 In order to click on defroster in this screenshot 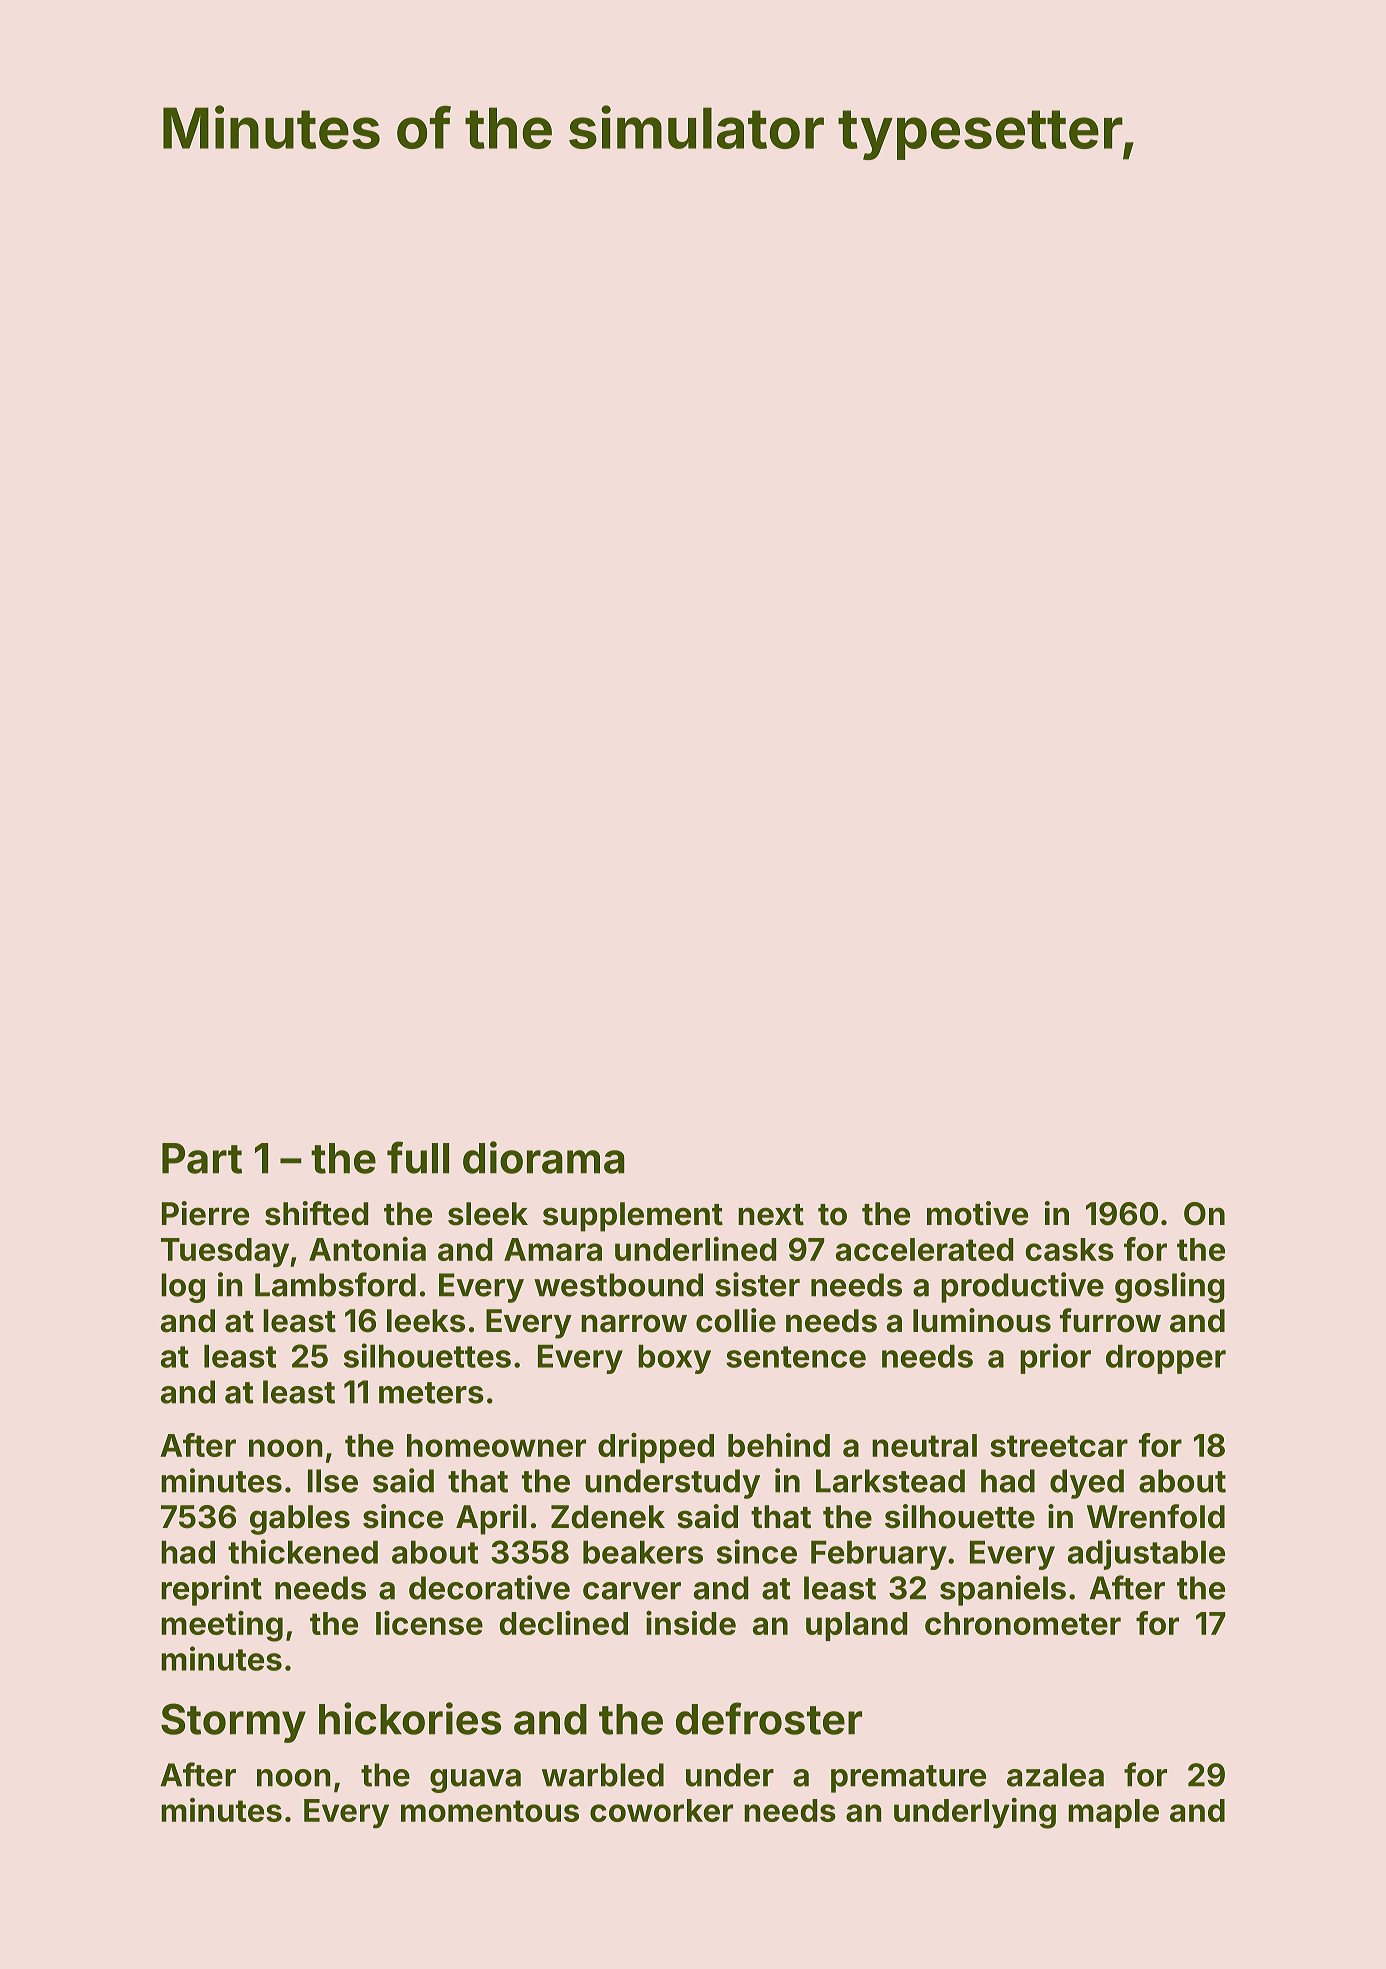, I will do `click(769, 1718)`.
